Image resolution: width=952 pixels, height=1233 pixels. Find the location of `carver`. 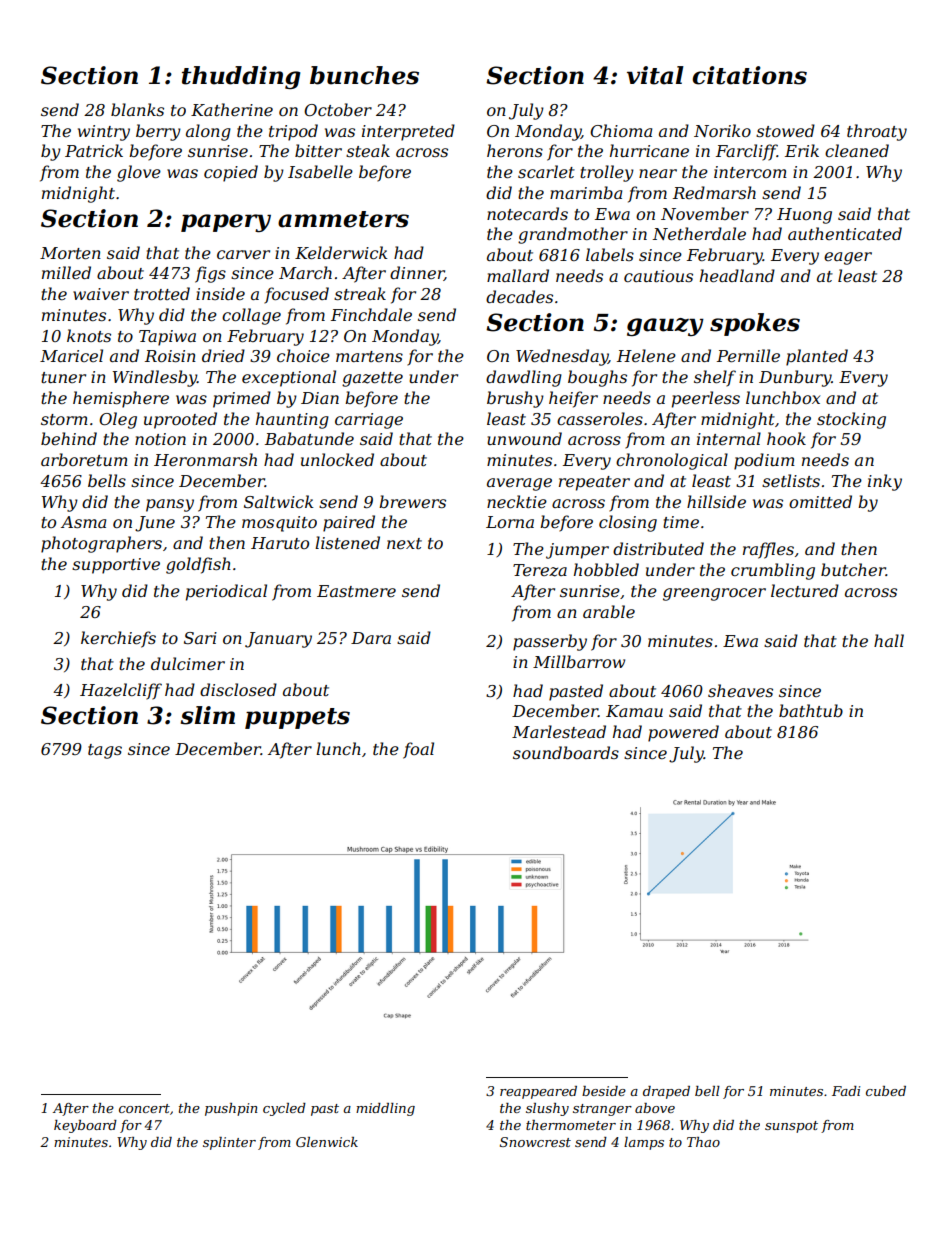

carver is located at coordinates (243, 254).
